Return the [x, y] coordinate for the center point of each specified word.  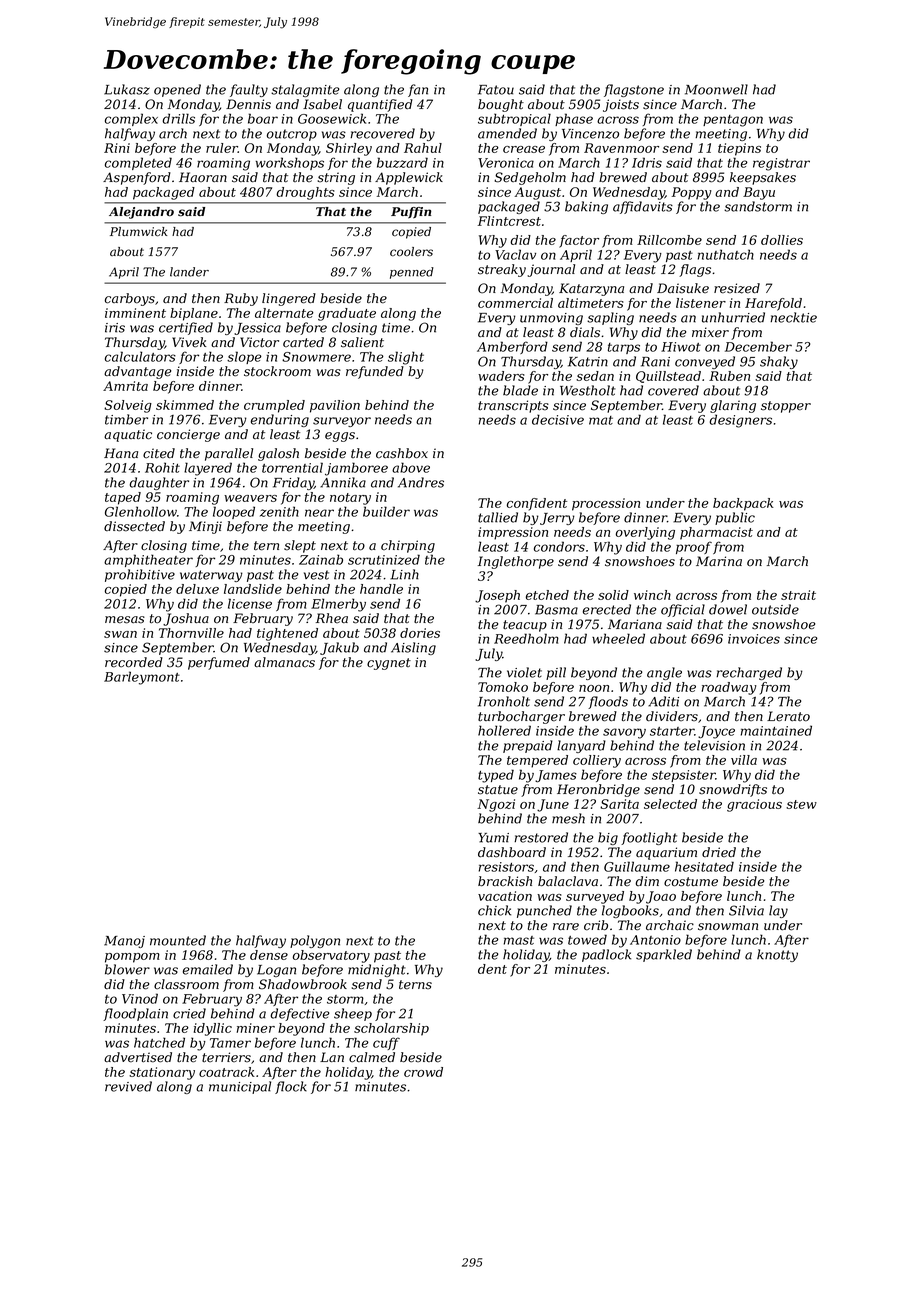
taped [123, 498]
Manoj [124, 942]
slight [406, 358]
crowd [423, 1072]
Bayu [759, 193]
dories [420, 633]
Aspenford [137, 178]
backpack [743, 504]
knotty [777, 955]
